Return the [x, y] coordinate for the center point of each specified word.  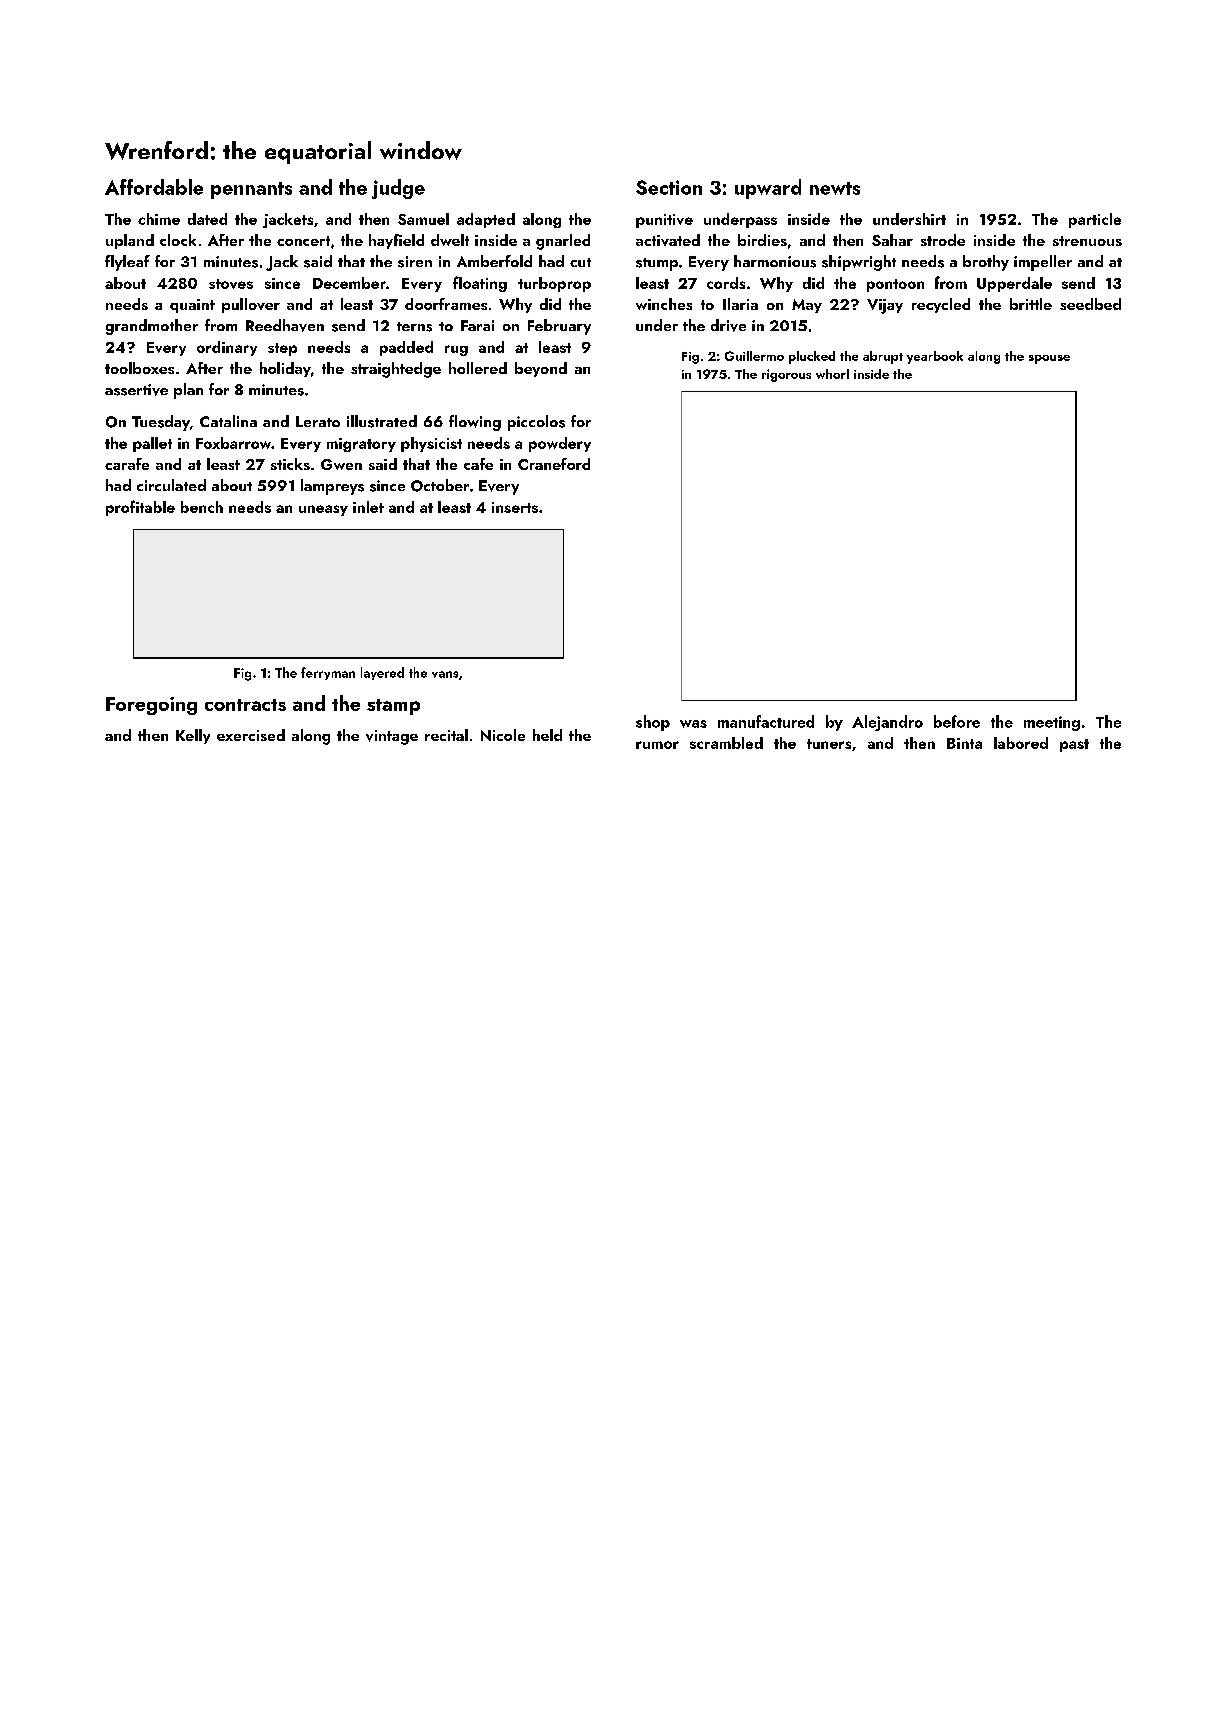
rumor [657, 745]
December [349, 283]
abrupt [883, 357]
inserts [515, 507]
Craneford [554, 464]
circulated [171, 485]
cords [726, 283]
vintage [392, 737]
